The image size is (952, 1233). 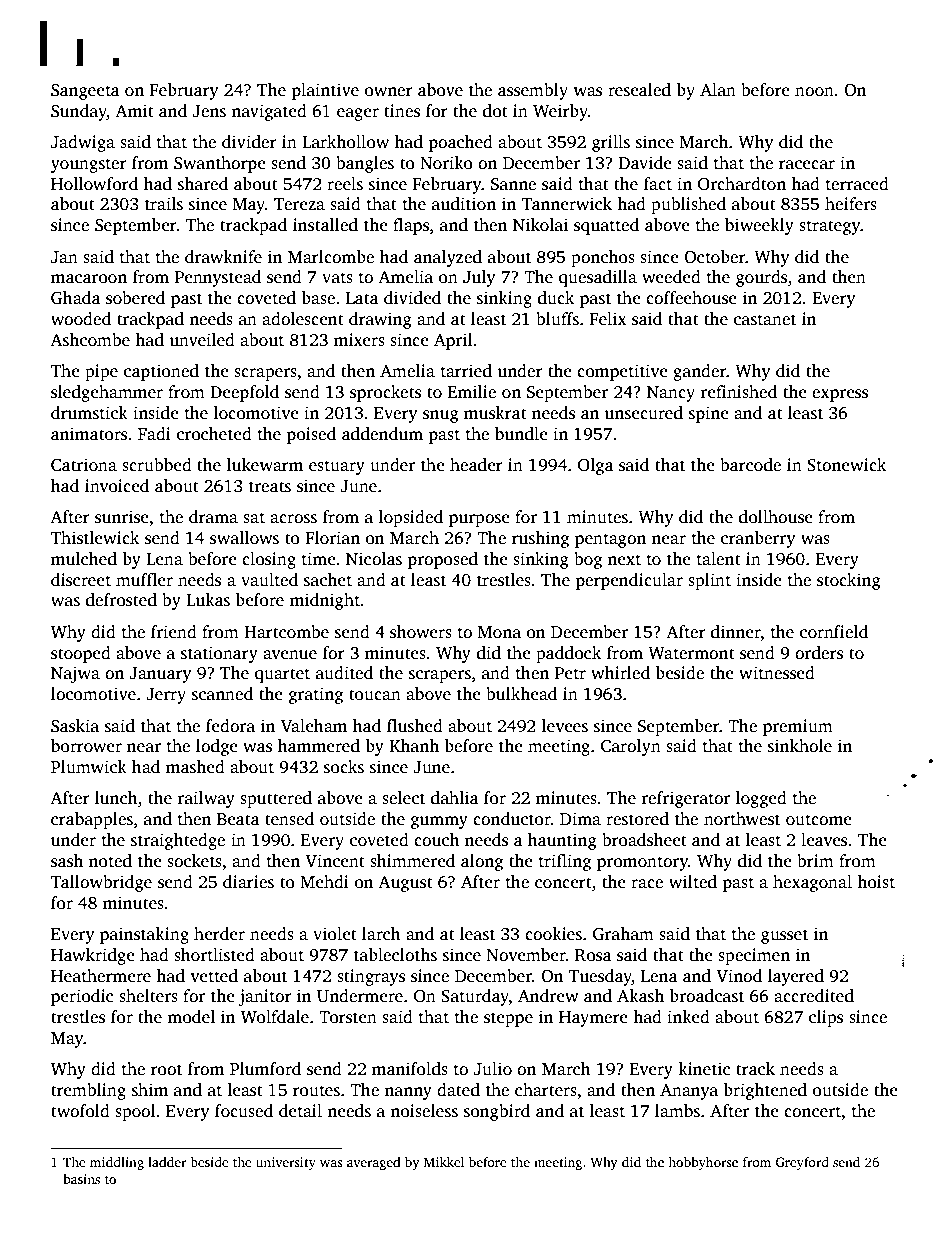 What do you see at coordinates (688, 205) in the screenshot?
I see `published` at bounding box center [688, 205].
